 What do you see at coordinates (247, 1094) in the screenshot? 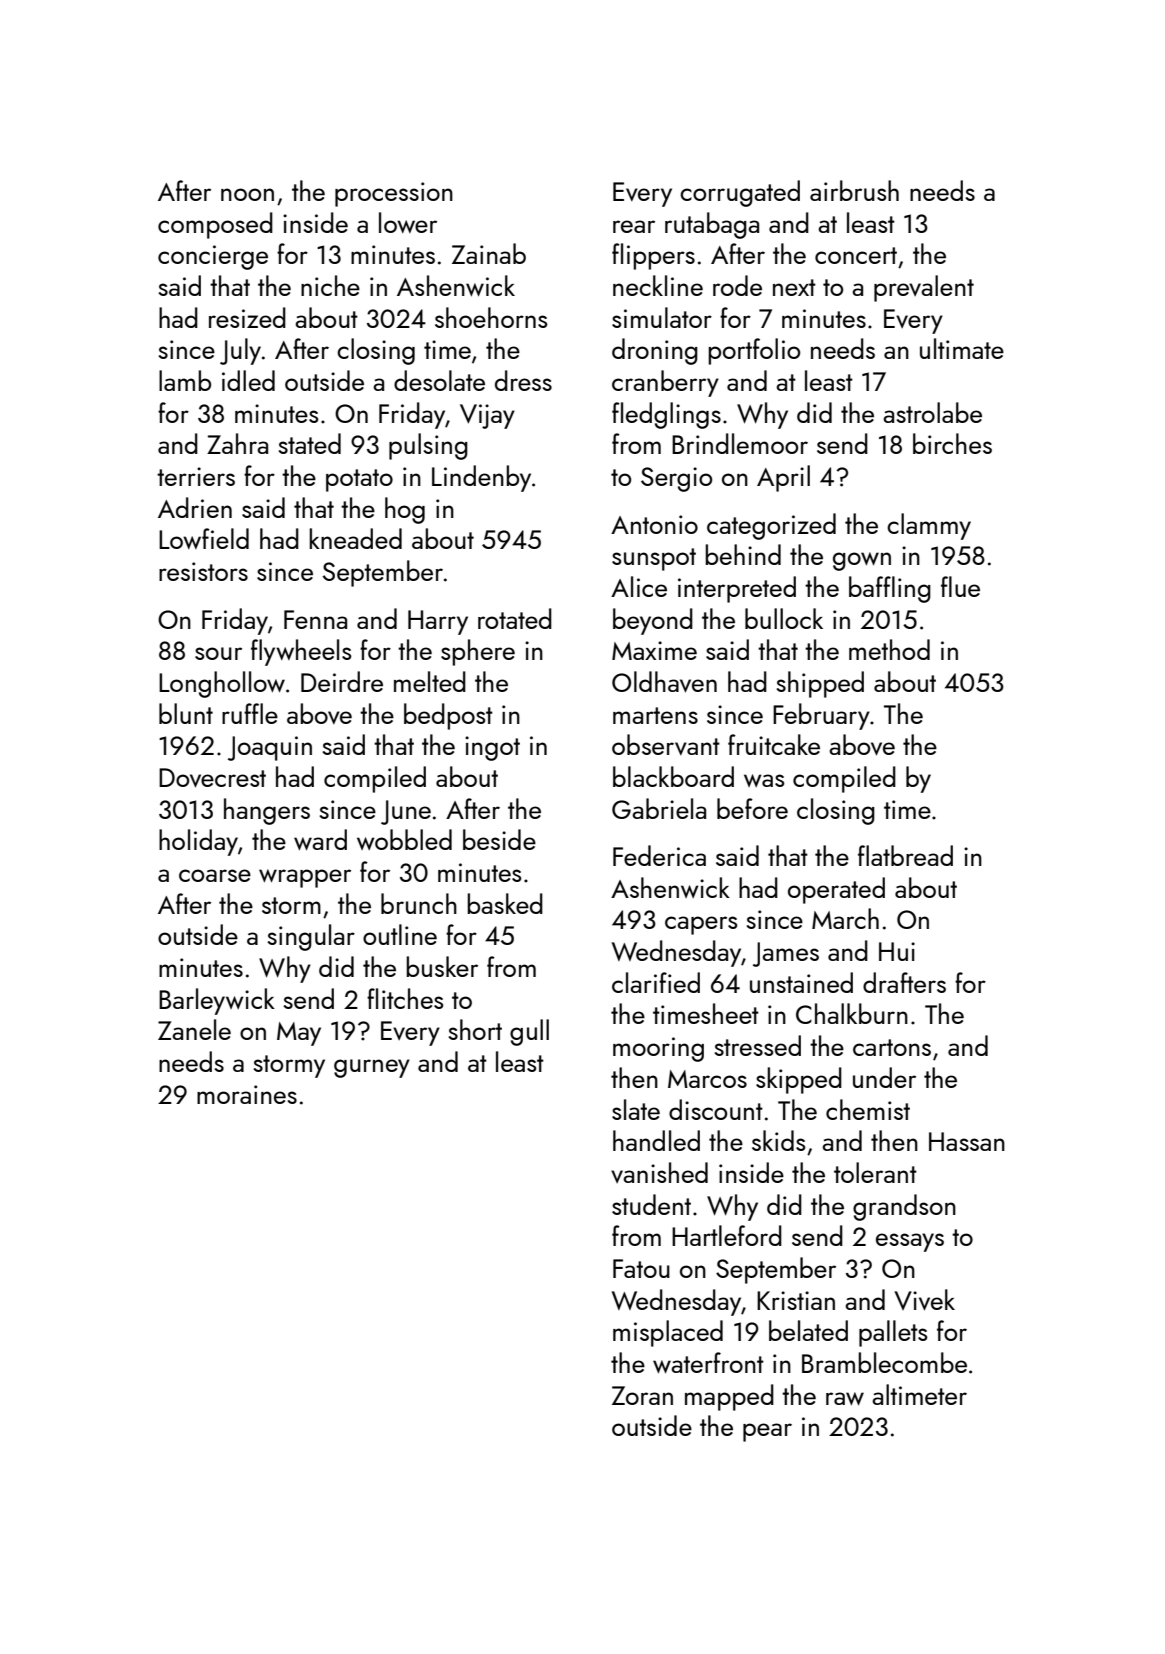
I see `moraines` at bounding box center [247, 1094].
